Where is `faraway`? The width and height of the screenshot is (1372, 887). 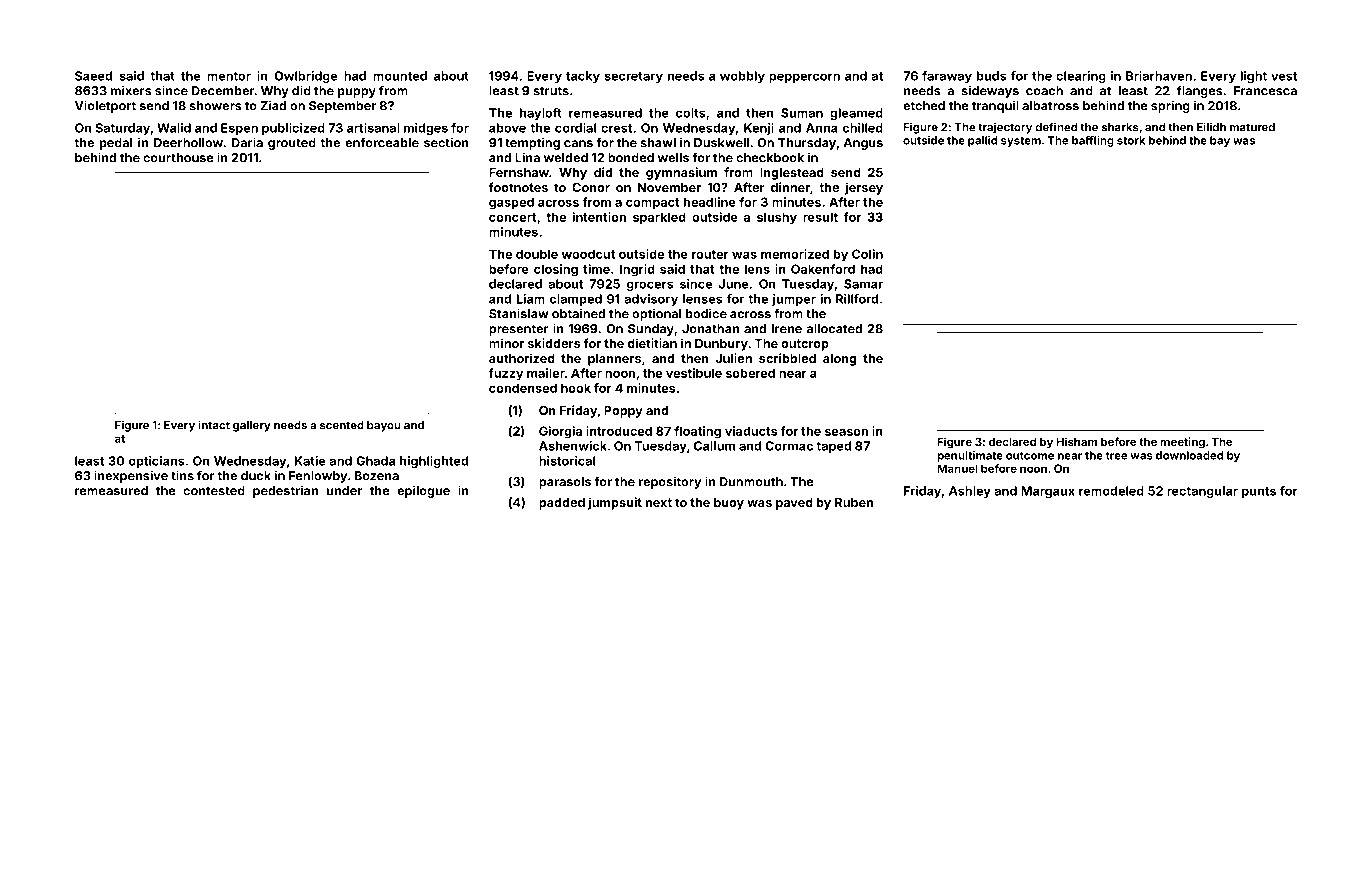
faraway is located at coordinates (947, 77).
